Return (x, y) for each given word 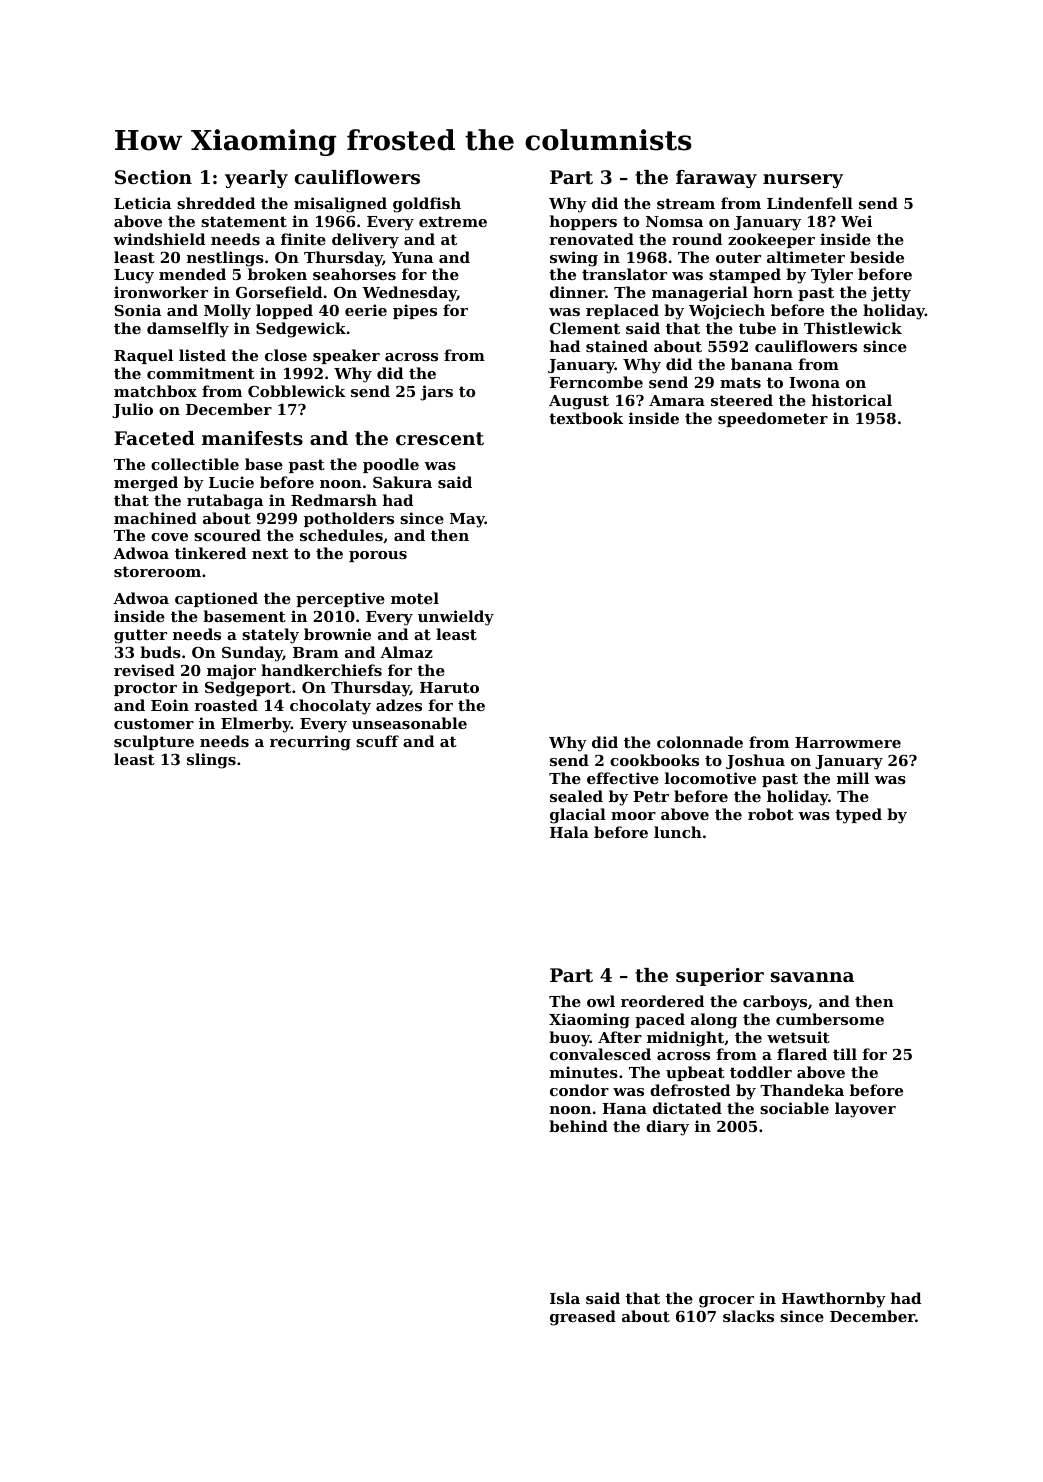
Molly (227, 312)
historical (852, 400)
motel (415, 598)
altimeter (806, 257)
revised (144, 670)
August (579, 402)
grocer (726, 1302)
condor (579, 1090)
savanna (812, 977)
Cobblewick (296, 391)
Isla (565, 1298)
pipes (415, 311)
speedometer (773, 419)
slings (211, 761)
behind (578, 1126)
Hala (569, 832)
